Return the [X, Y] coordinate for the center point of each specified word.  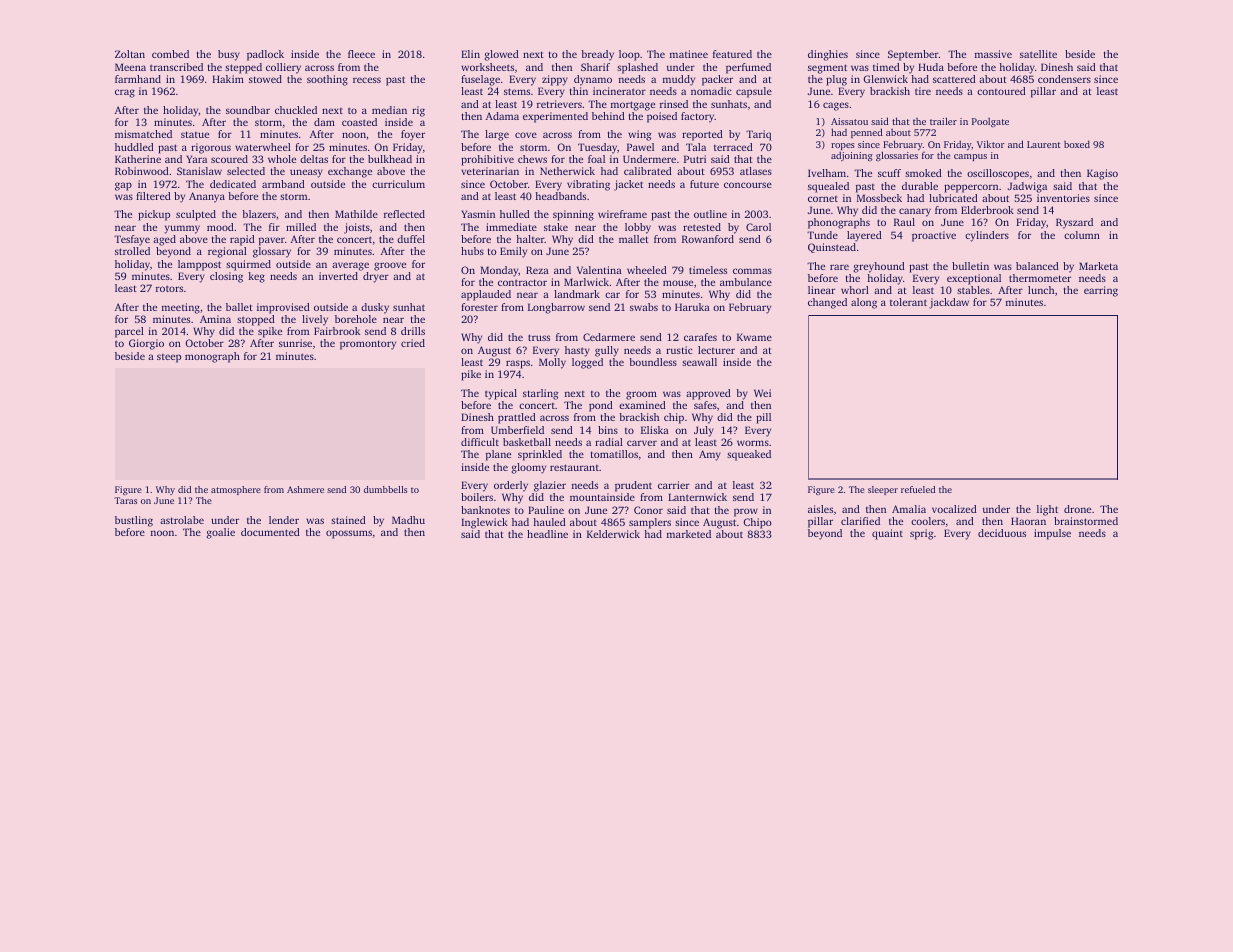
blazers [259, 214]
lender [284, 520]
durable [920, 186]
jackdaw [949, 303]
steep [169, 358]
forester [479, 307]
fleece [361, 54]
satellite [1038, 54]
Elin [470, 54]
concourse [748, 185]
